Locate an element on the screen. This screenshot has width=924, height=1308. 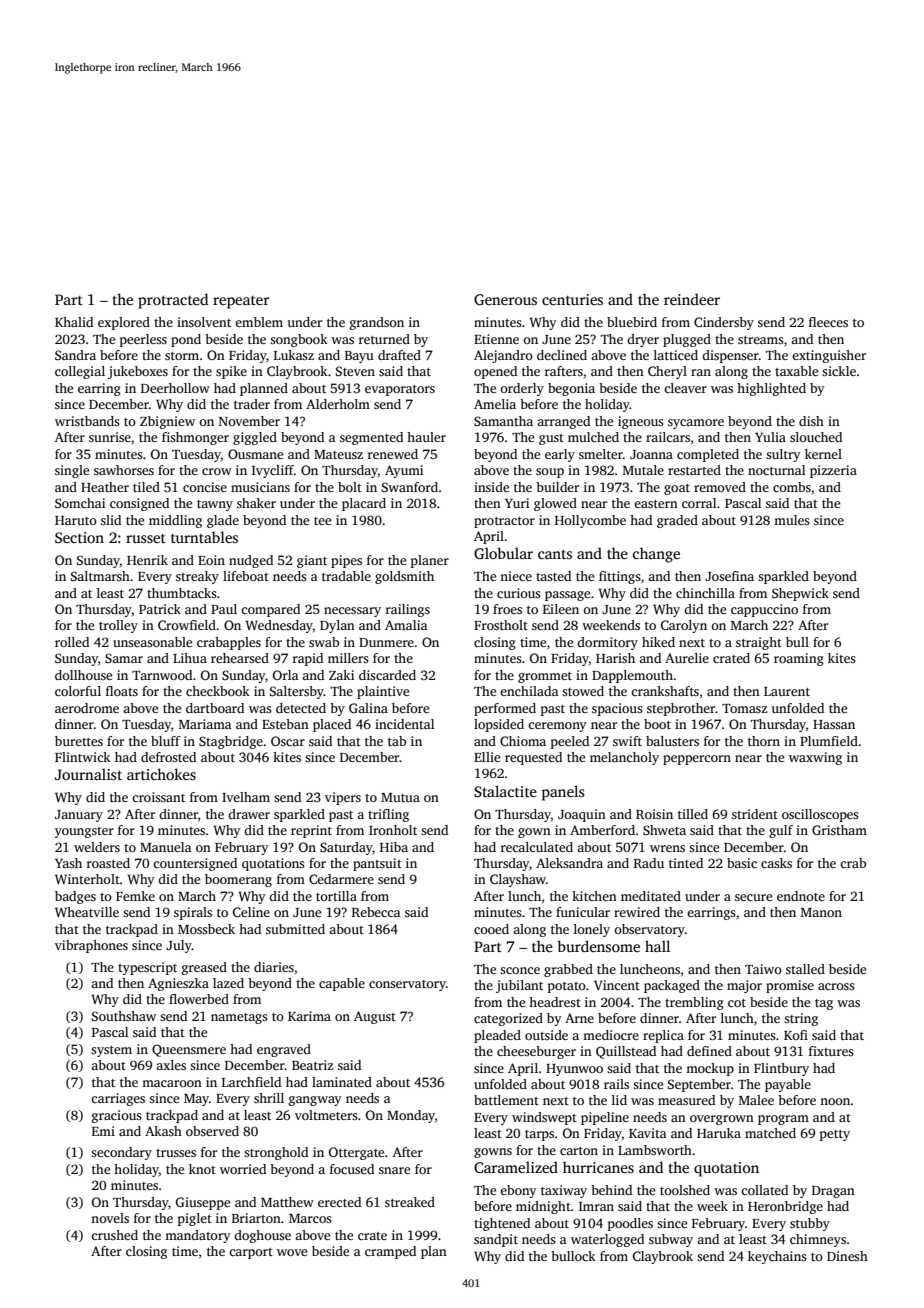
vibraphones is located at coordinates (91, 946).
